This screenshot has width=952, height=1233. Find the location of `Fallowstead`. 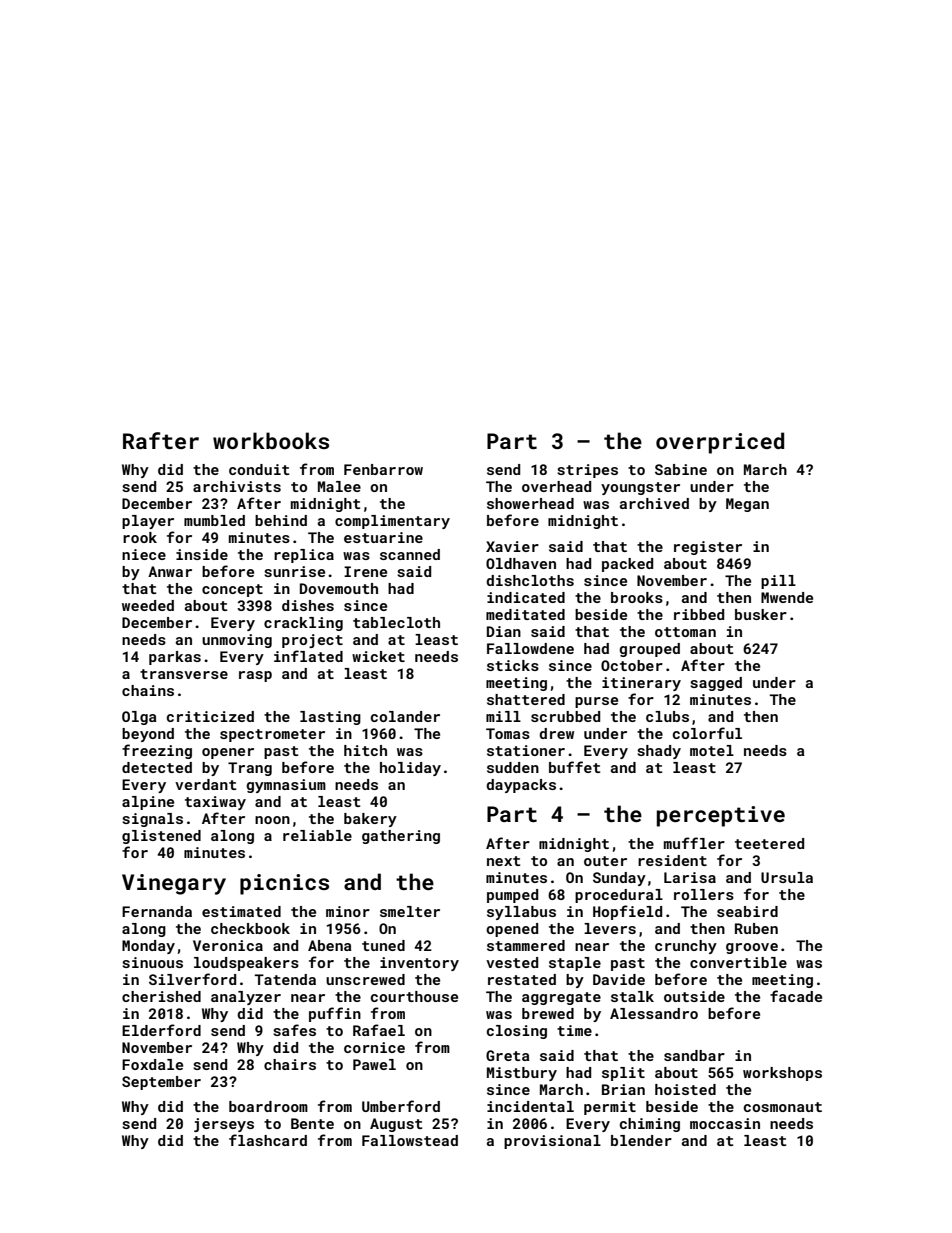

Fallowstead is located at coordinates (410, 1140).
